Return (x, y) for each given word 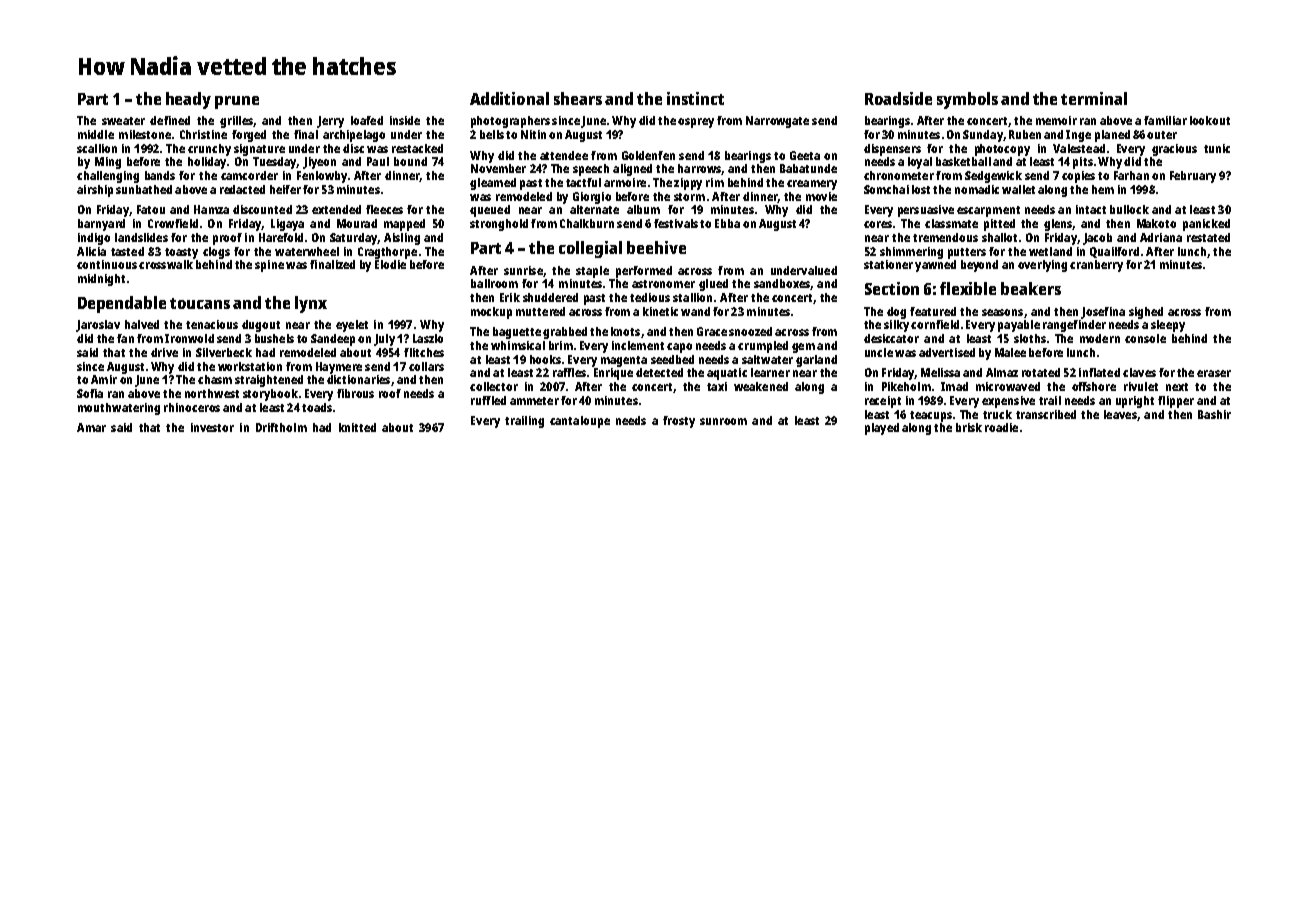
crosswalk (166, 264)
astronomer (663, 284)
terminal (1094, 98)
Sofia (90, 393)
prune (237, 102)
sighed (1146, 313)
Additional (509, 98)
